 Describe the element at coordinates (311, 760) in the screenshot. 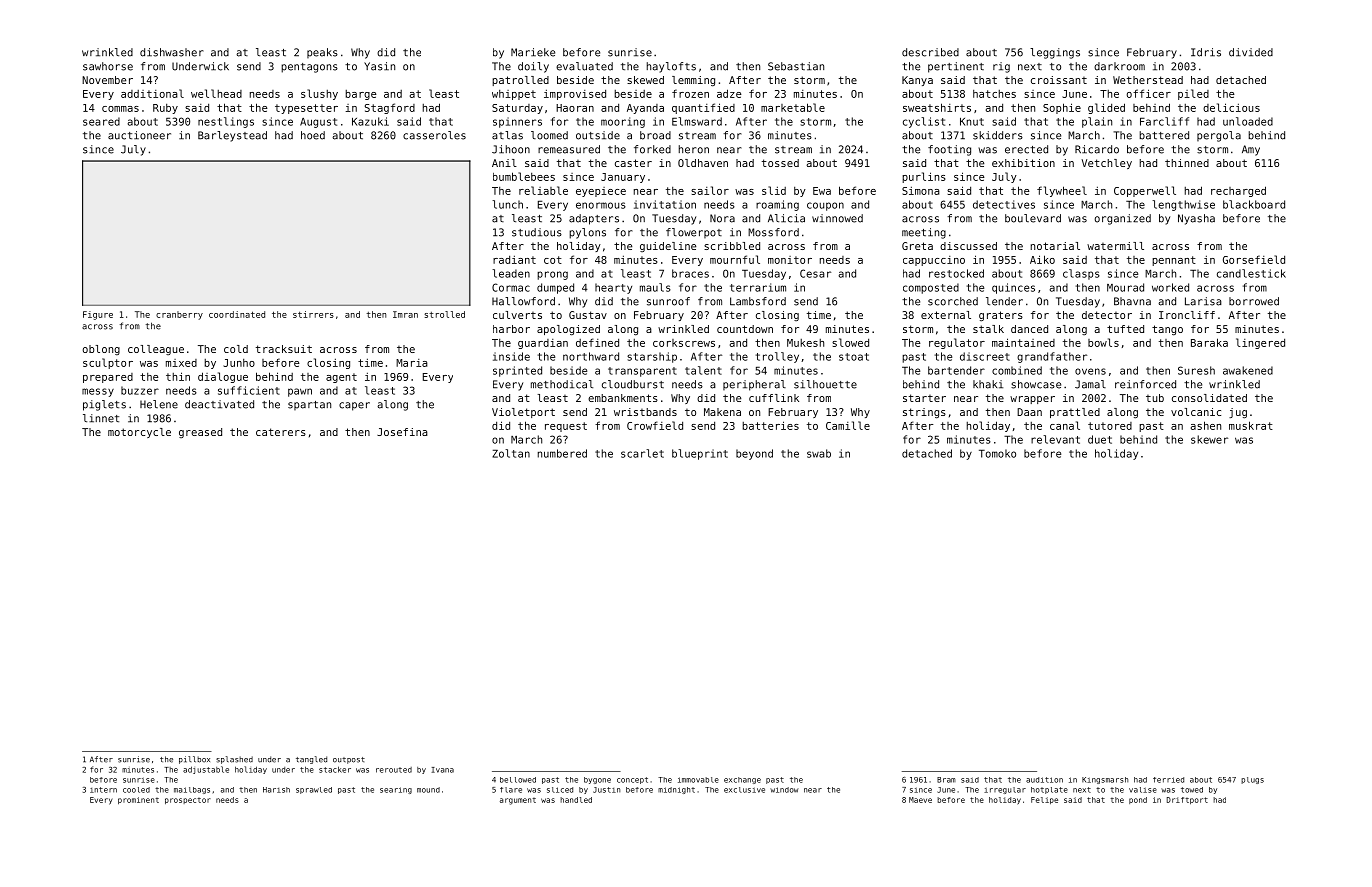

I see `tangled` at that location.
